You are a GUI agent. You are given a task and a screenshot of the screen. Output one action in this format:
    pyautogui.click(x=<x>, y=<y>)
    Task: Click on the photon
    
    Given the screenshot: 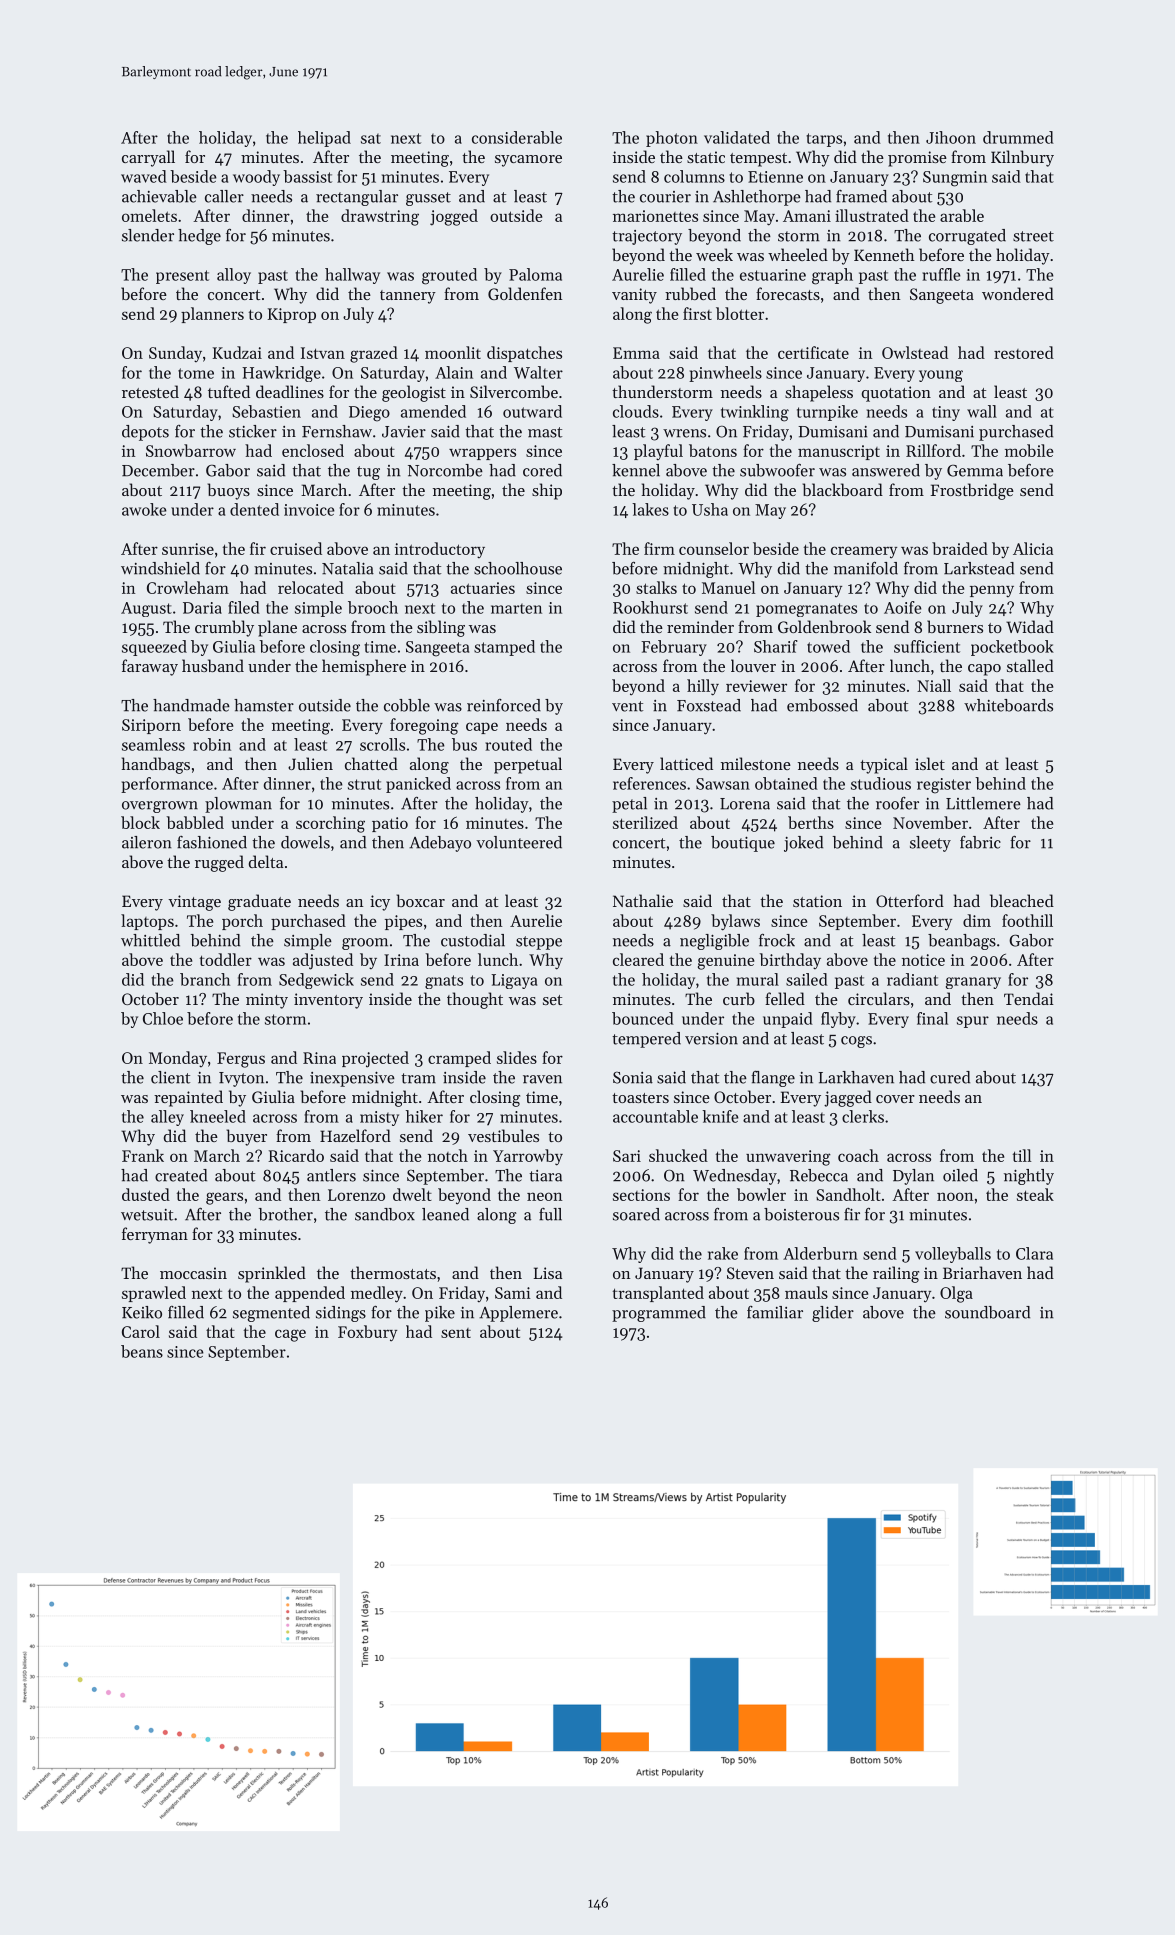 What is the action you would take?
    pyautogui.click(x=672, y=139)
